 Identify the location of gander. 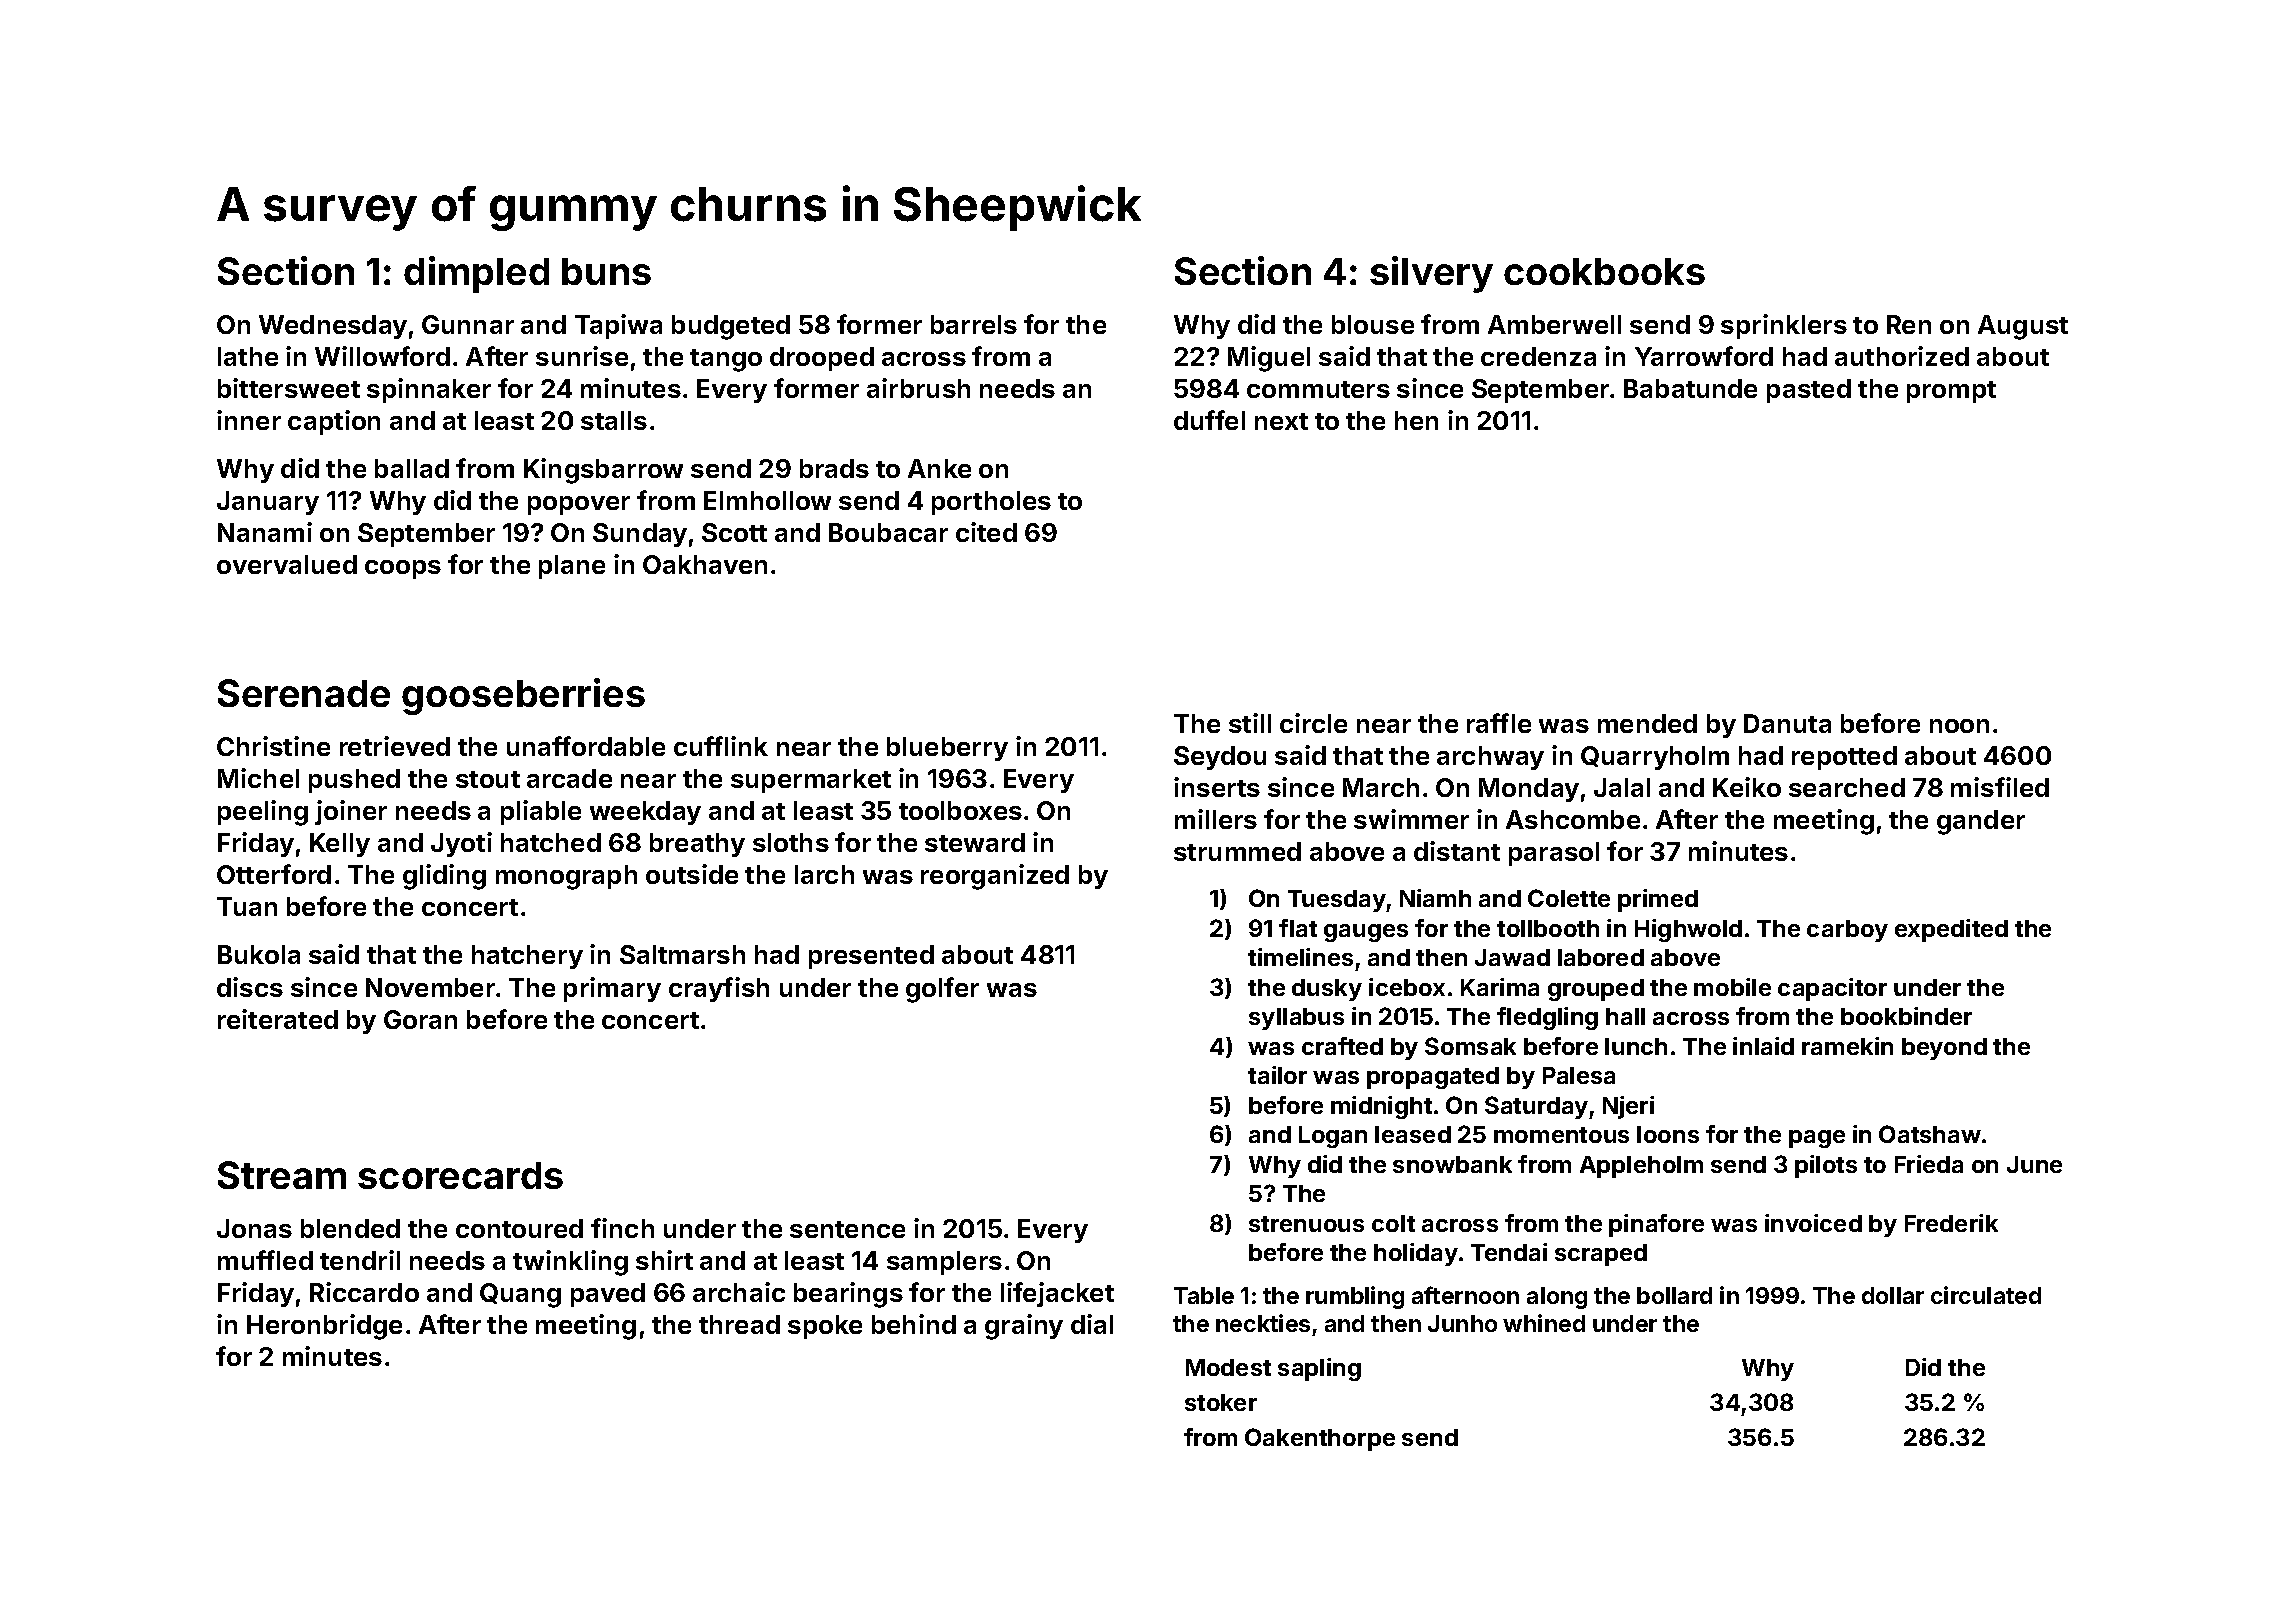
(1981, 822).
